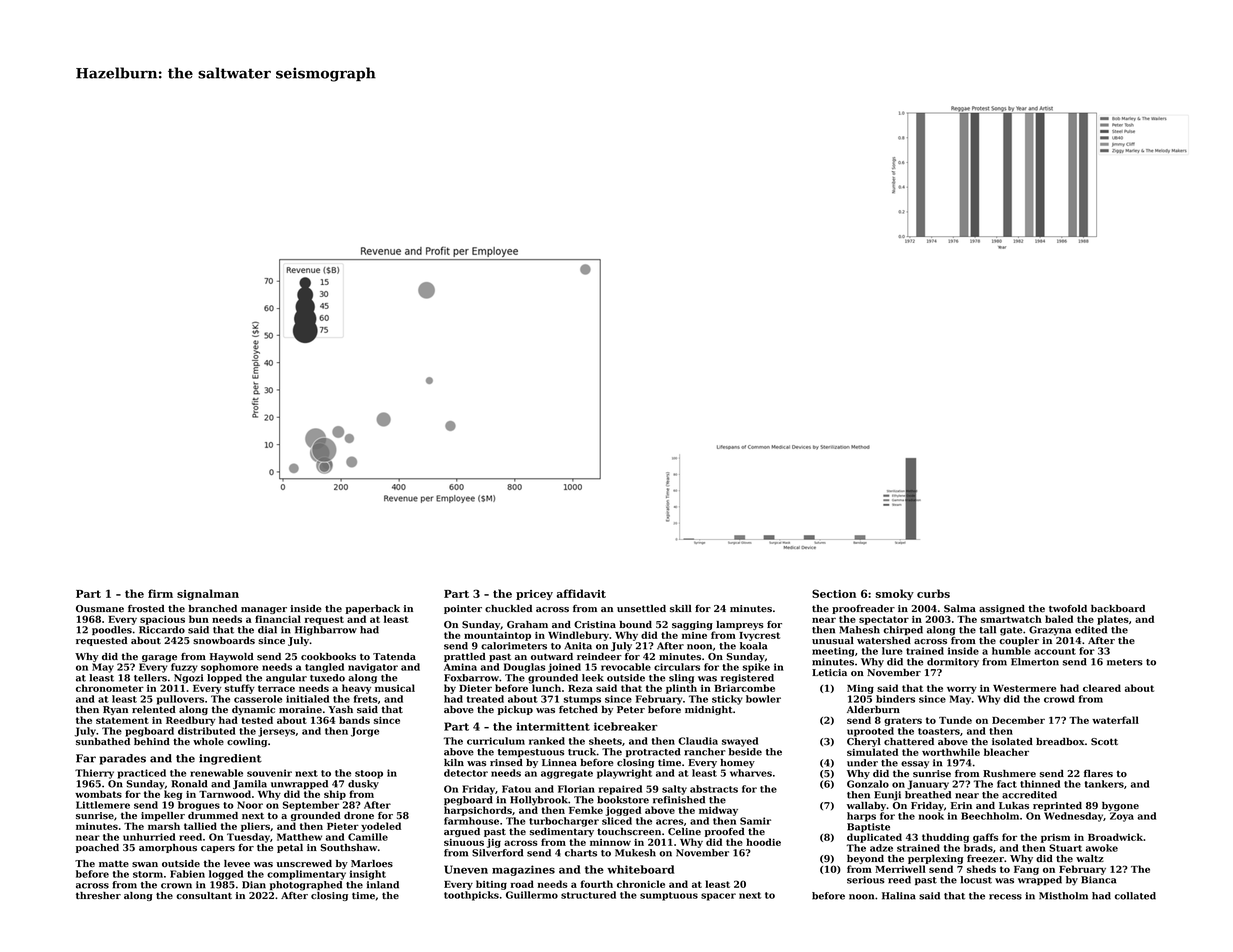 The width and height of the screenshot is (1233, 952). Describe the element at coordinates (610, 842) in the screenshot. I see `minnow` at that location.
